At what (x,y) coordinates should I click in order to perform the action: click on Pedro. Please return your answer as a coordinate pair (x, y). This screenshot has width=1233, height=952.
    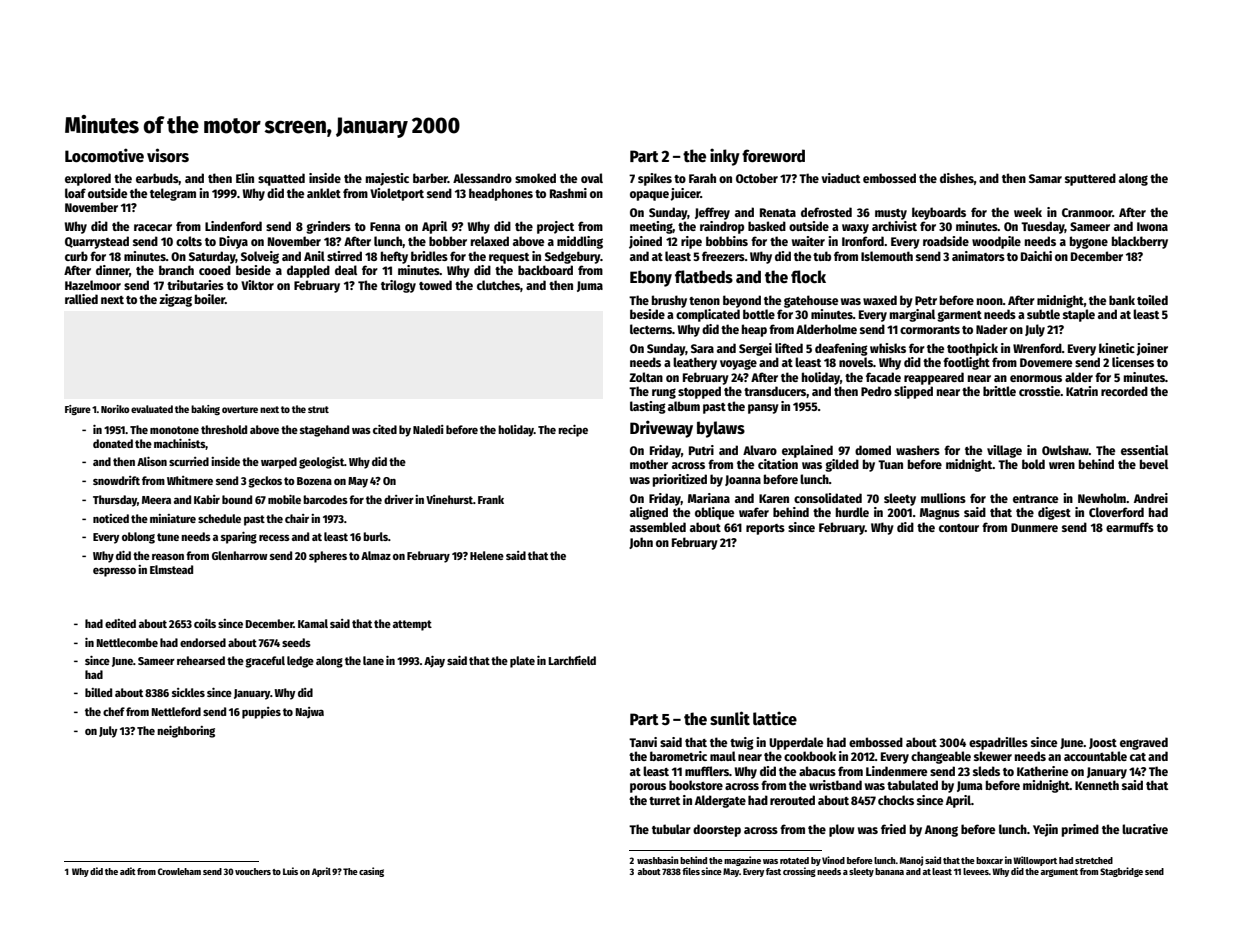
    Looking at the image, I should click on (876, 391).
